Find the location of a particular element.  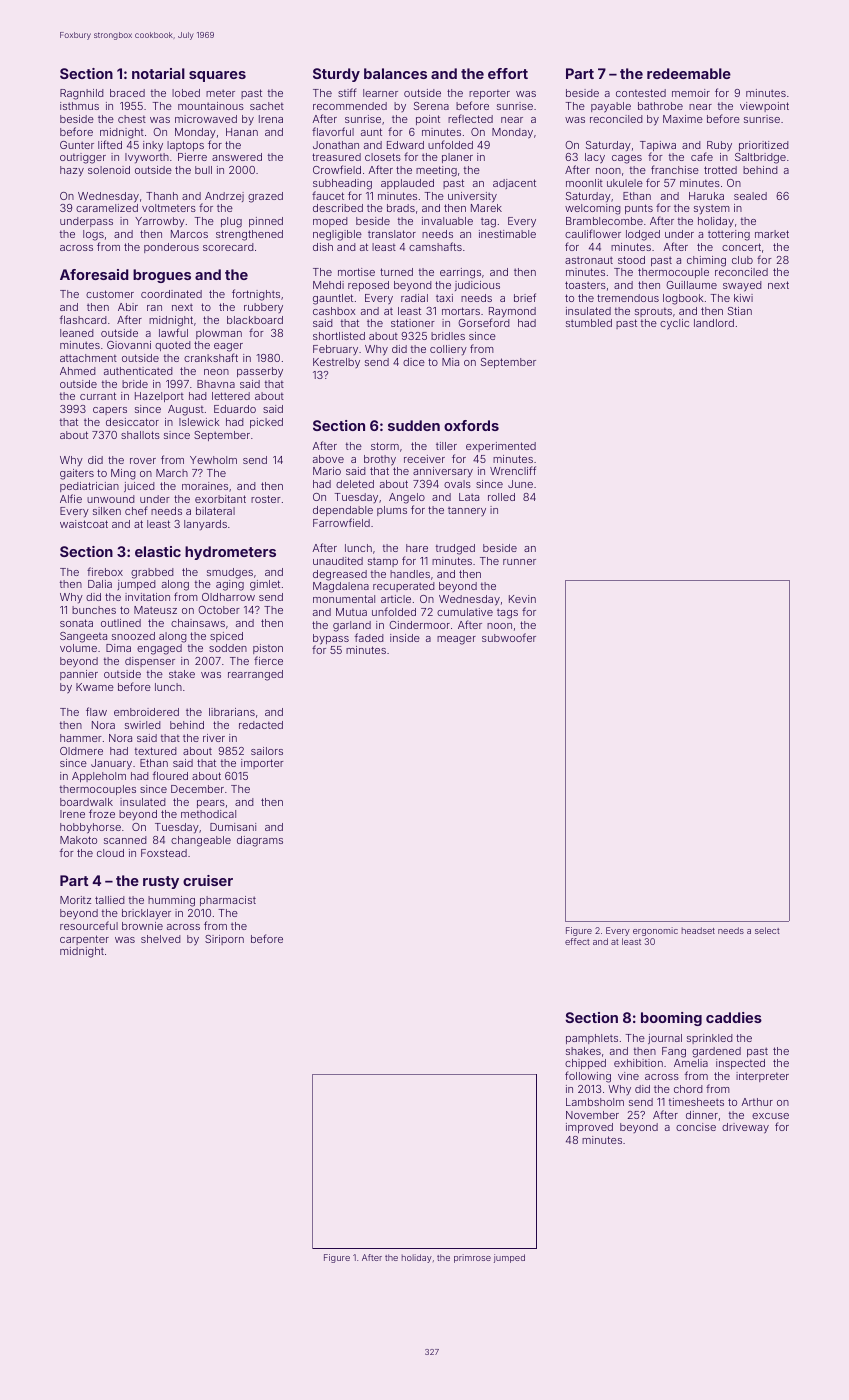

Oldmere is located at coordinates (81, 751).
